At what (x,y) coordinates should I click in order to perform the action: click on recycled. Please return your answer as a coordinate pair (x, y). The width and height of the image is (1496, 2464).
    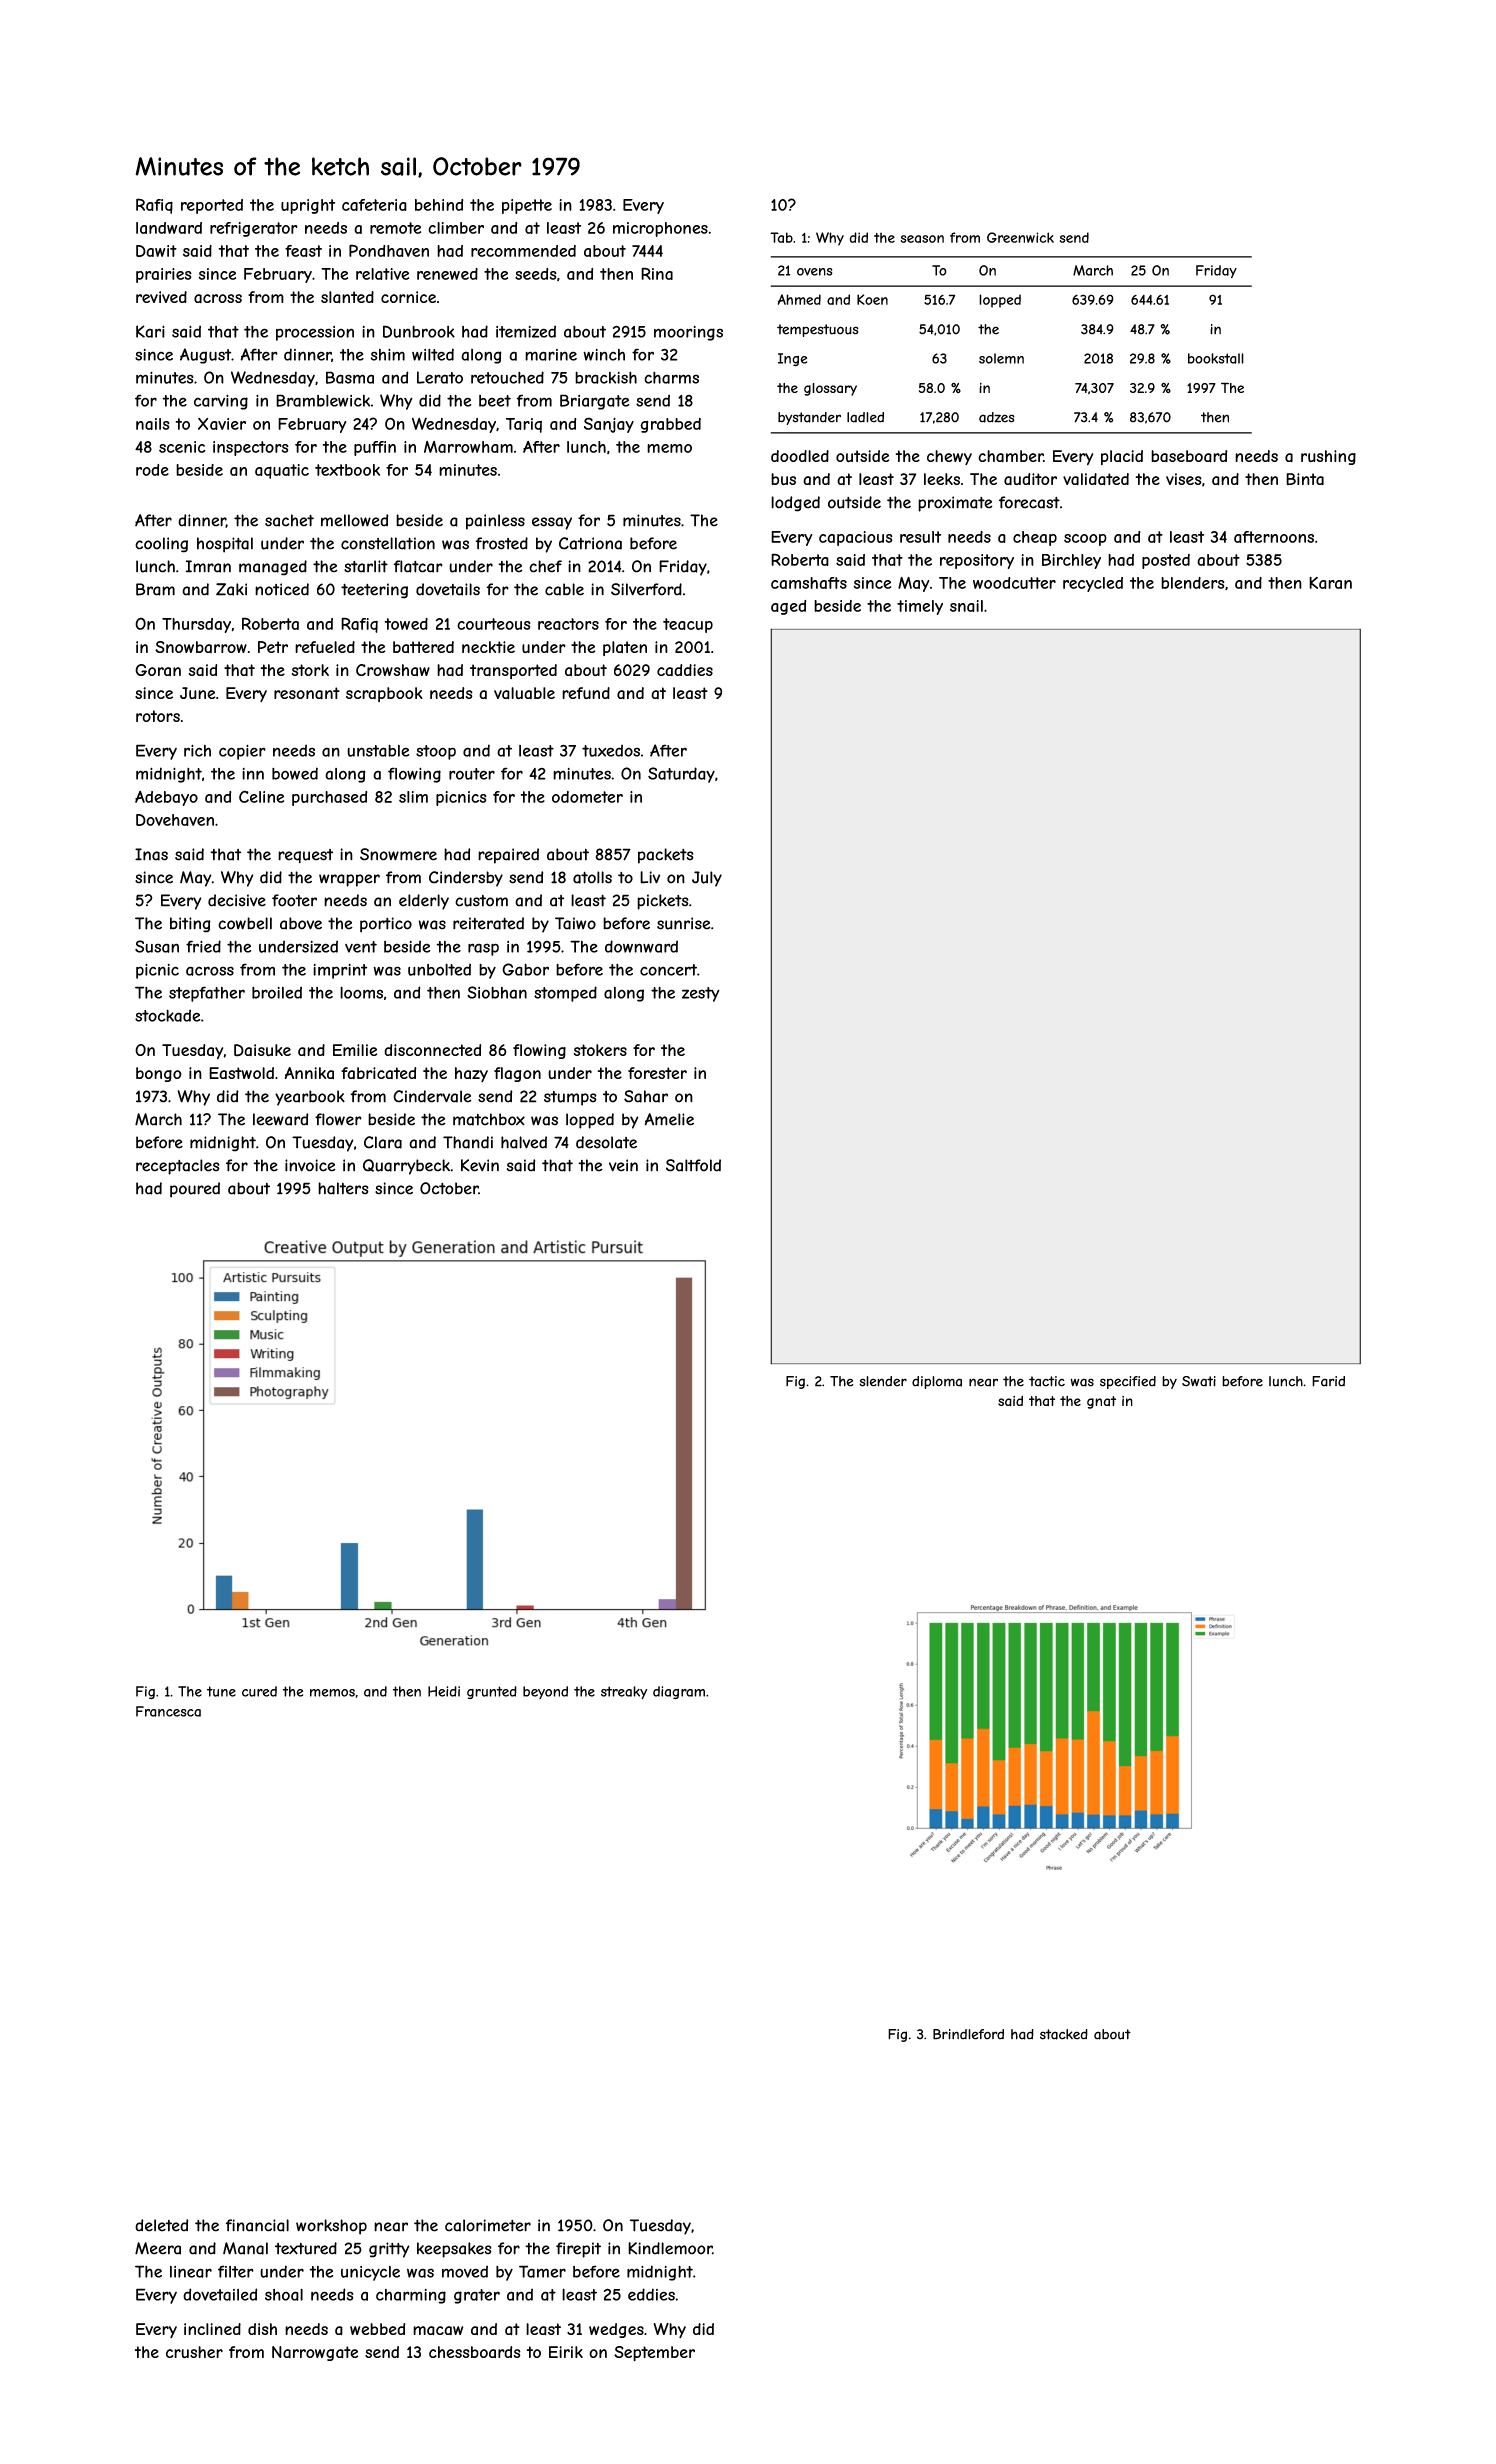
    Looking at the image, I should click on (1093, 584).
